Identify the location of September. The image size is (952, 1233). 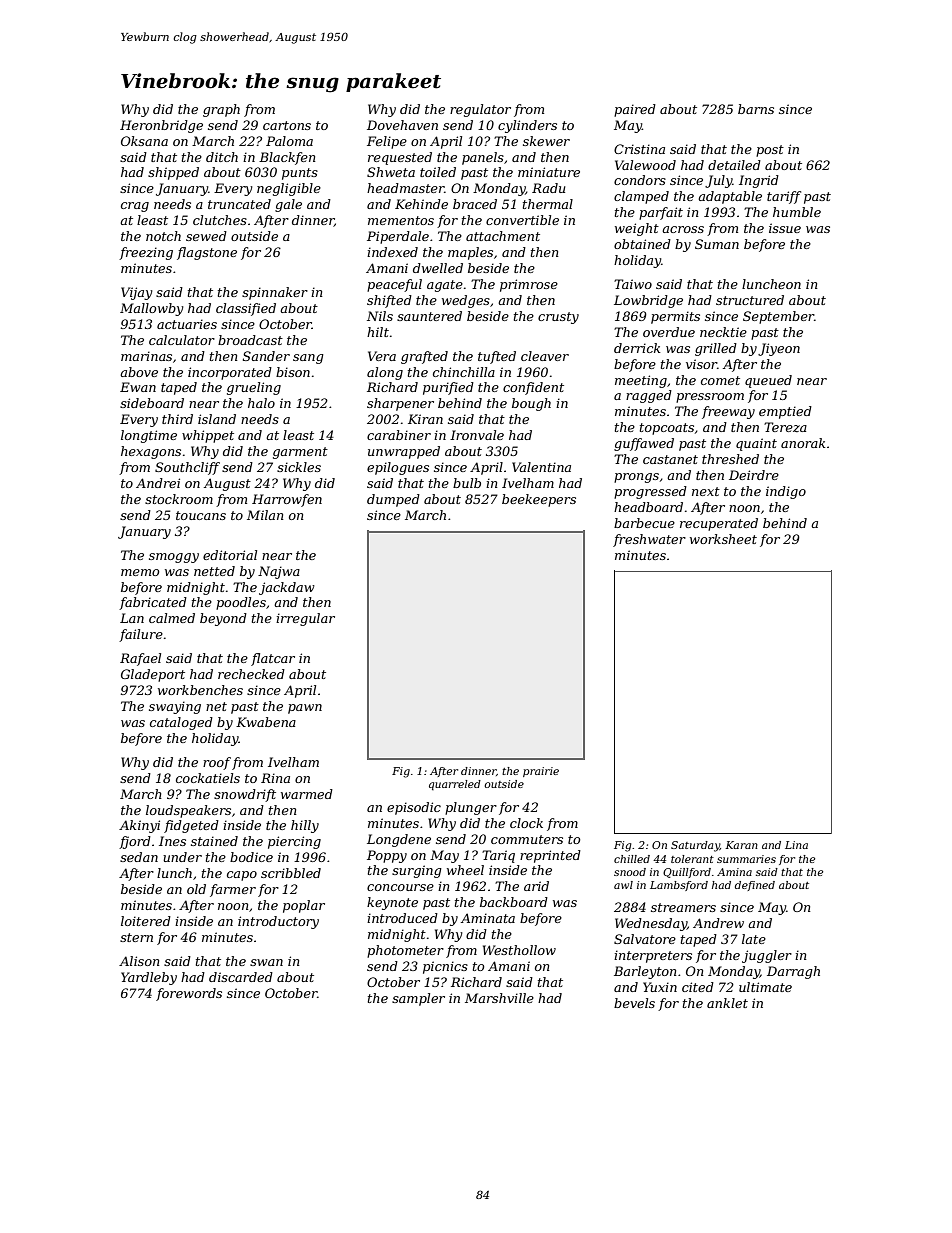
(778, 317).
